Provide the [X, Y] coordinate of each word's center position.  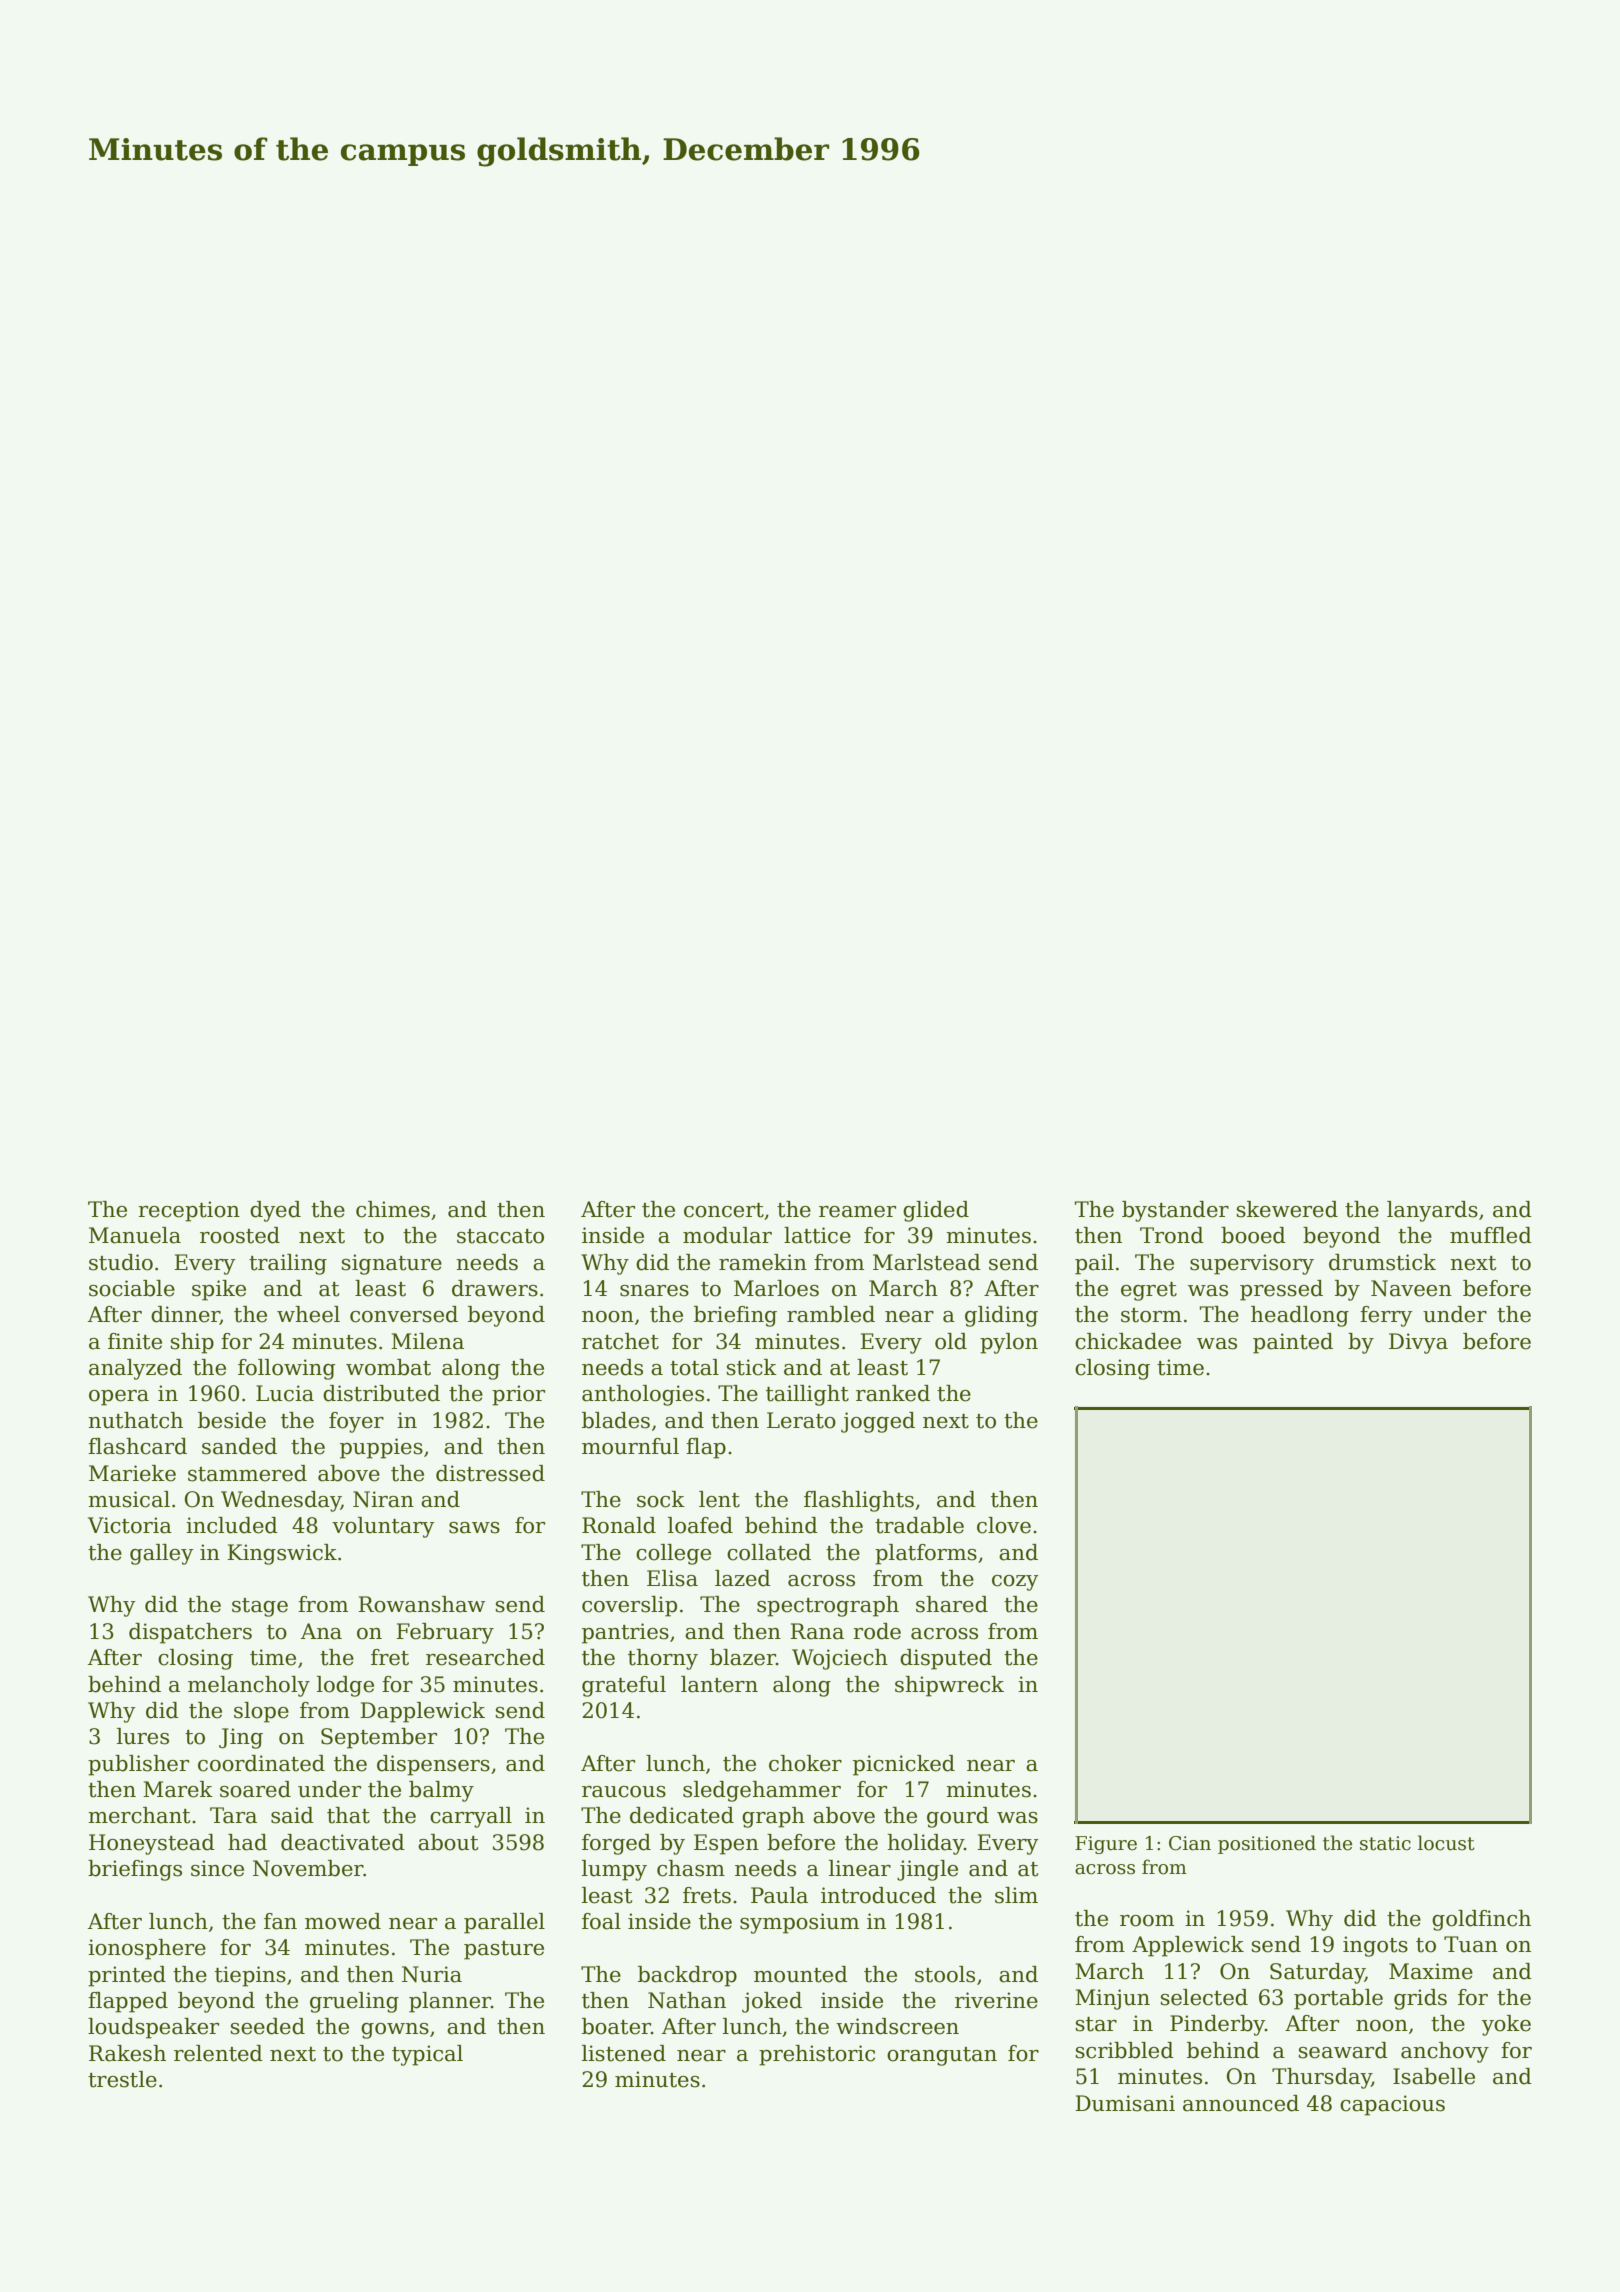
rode [877, 1631]
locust [1446, 1843]
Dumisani [1125, 2103]
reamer [857, 1212]
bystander [1175, 1211]
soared [255, 1789]
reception [189, 1211]
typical [427, 2055]
